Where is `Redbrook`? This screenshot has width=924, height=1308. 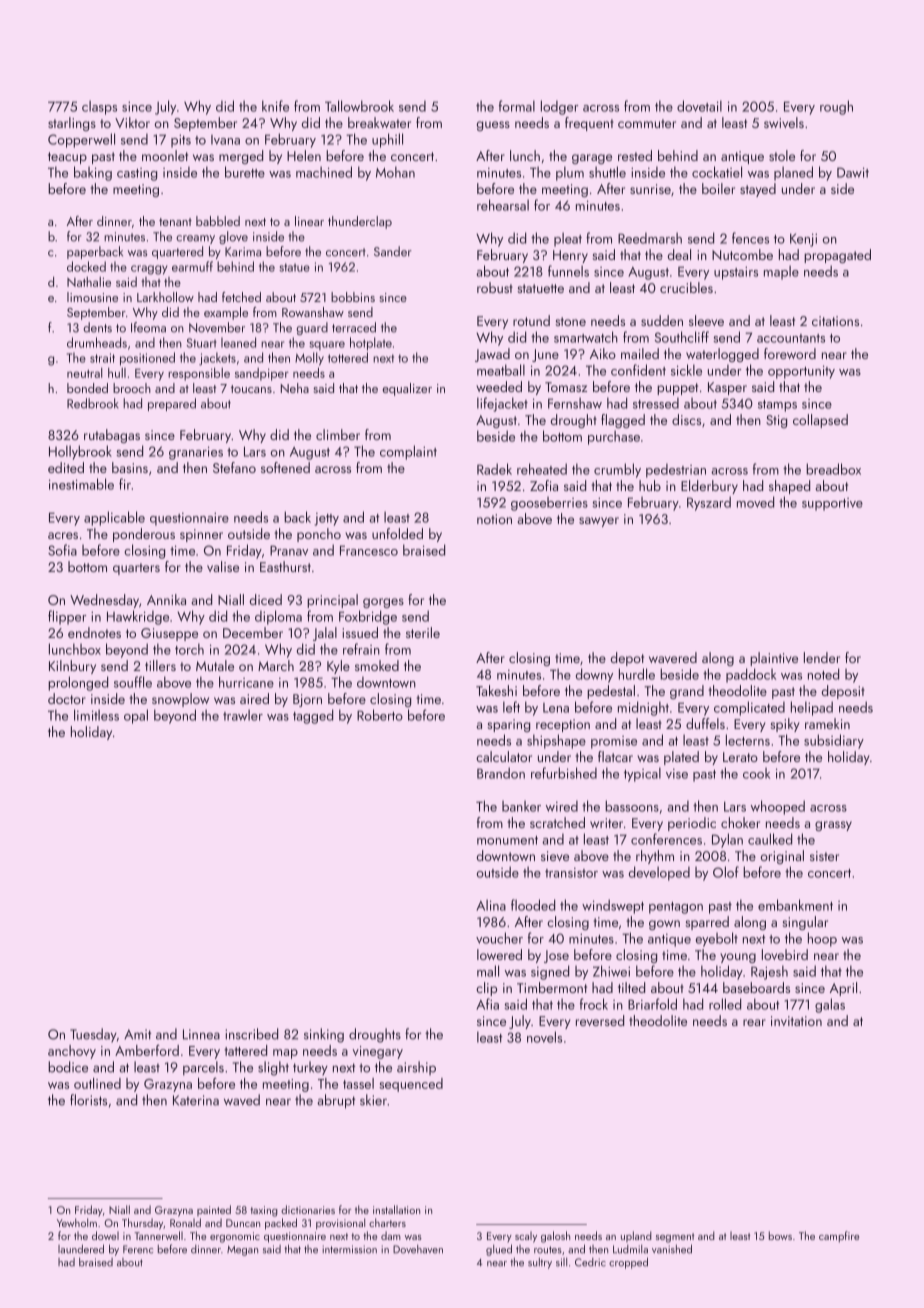
Redbrook is located at coordinates (93, 403).
